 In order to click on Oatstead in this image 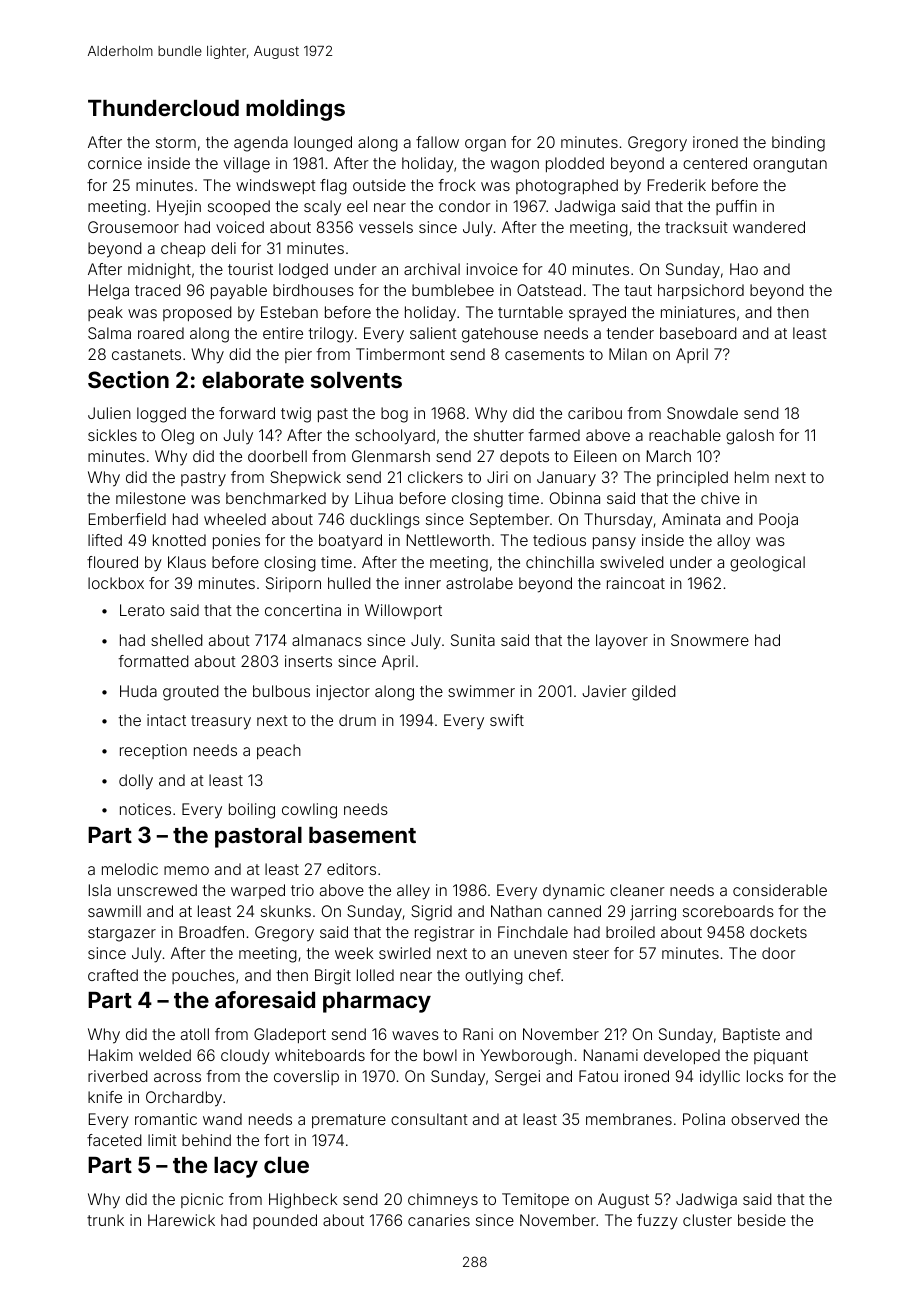, I will do `click(549, 290)`.
